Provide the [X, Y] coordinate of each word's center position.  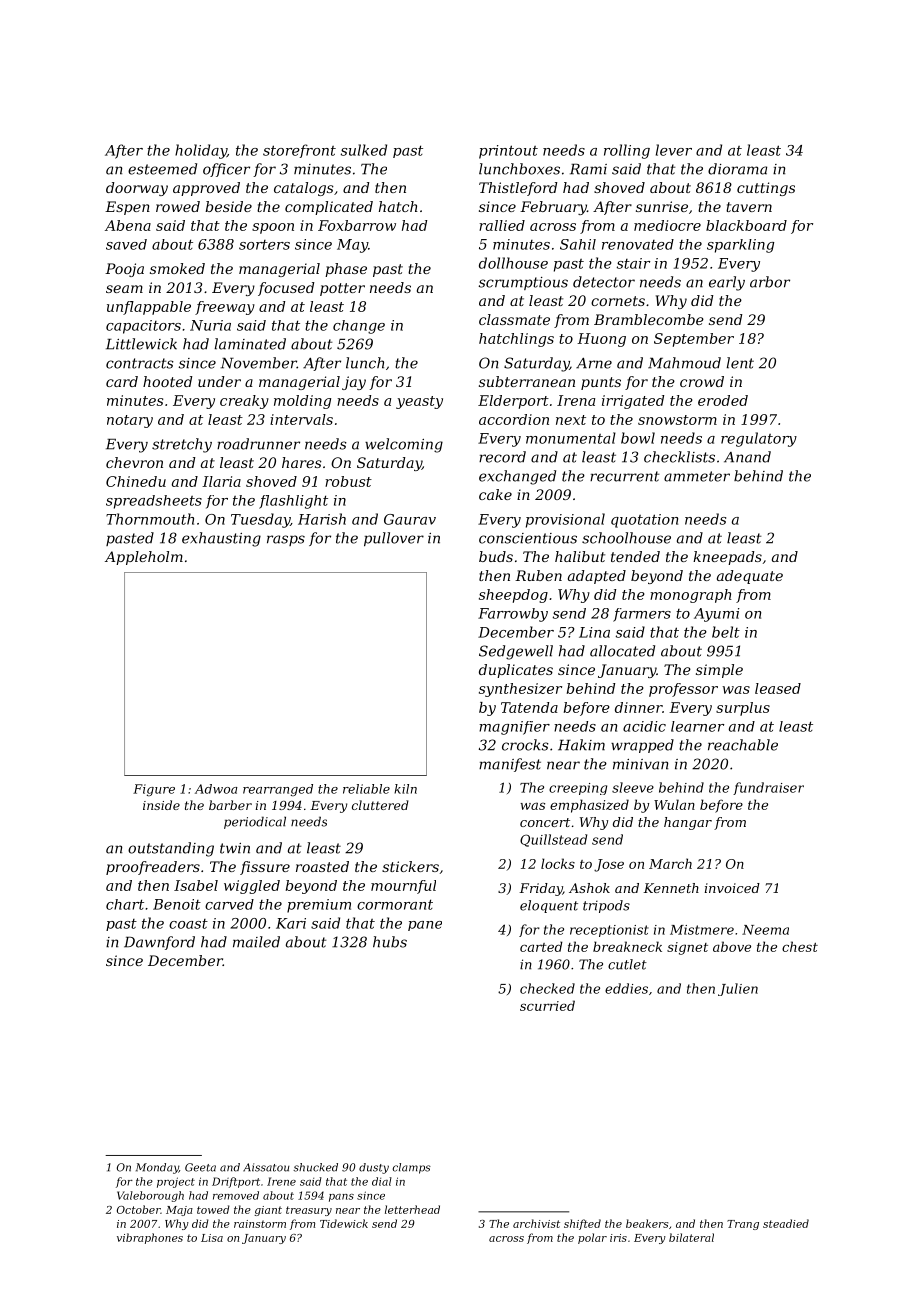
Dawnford [159, 943]
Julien [738, 989]
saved [126, 244]
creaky [244, 402]
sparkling [740, 246]
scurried [547, 1005]
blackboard [746, 225]
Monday [157, 1168]
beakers [647, 1223]
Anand [747, 457]
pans [341, 1198]
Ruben [538, 575]
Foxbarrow [357, 225]
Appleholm [144, 558]
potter [342, 289]
